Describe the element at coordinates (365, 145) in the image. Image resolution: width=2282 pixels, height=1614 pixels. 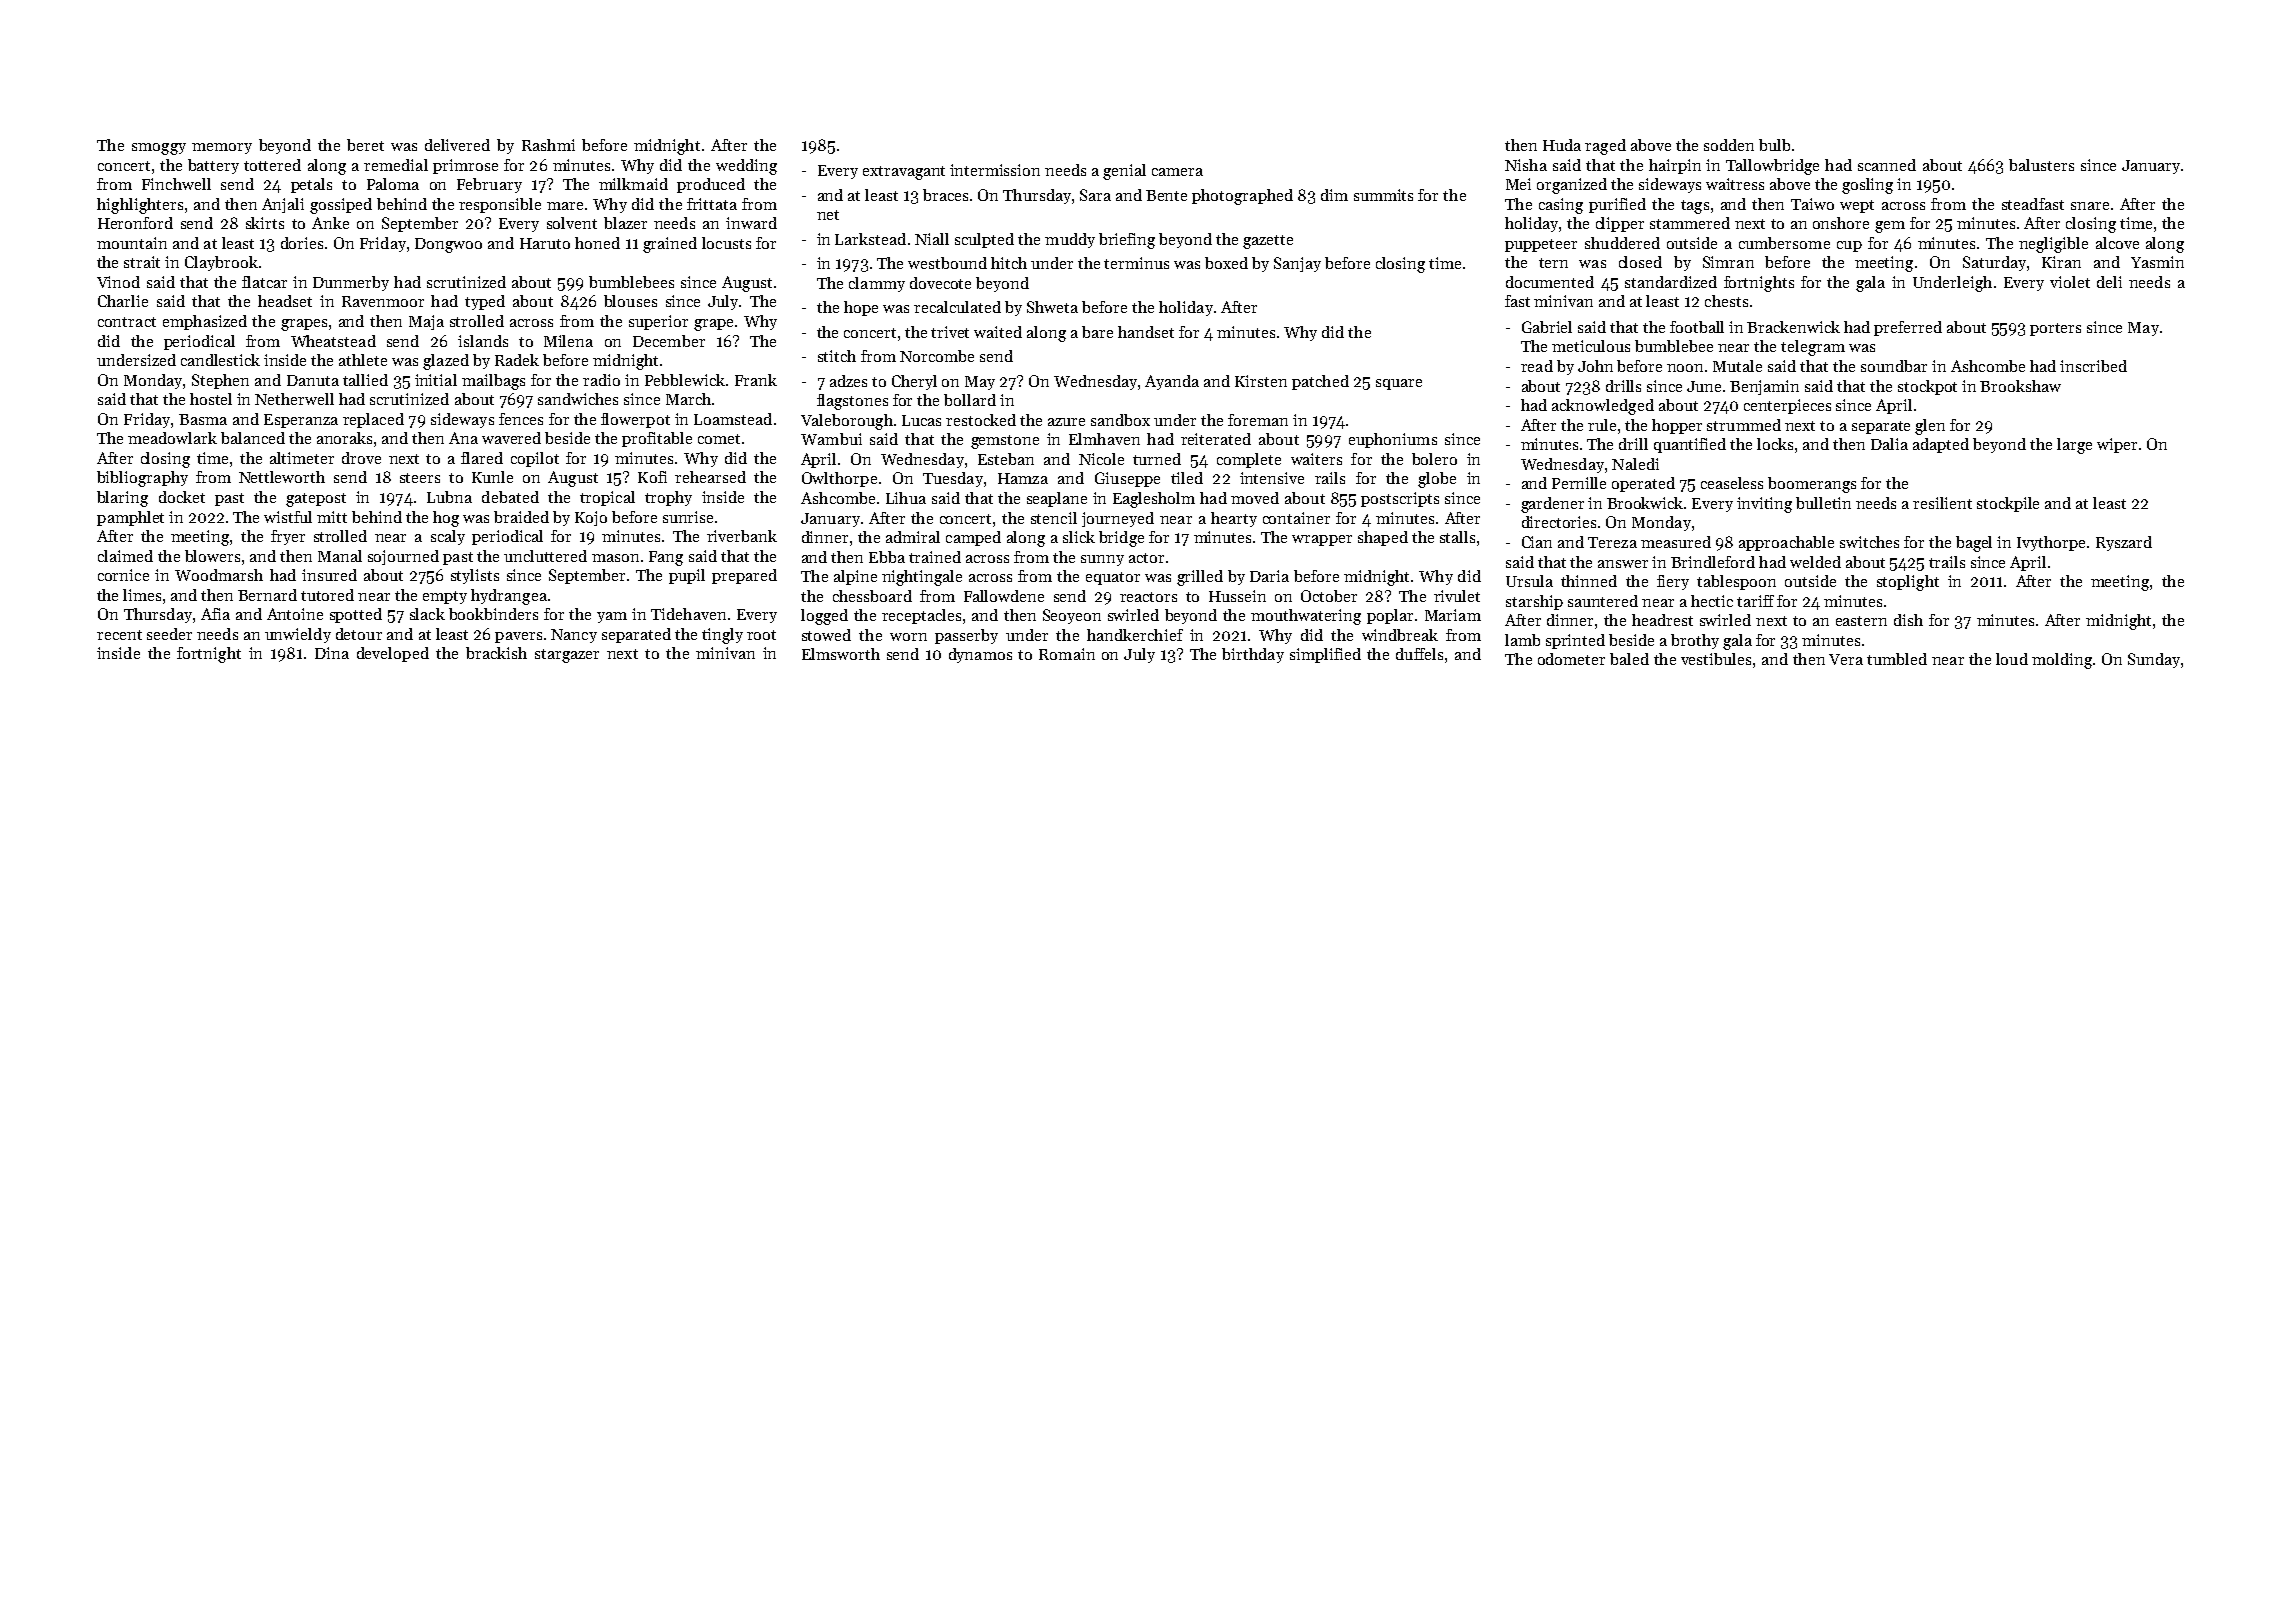
I see `beret` at that location.
